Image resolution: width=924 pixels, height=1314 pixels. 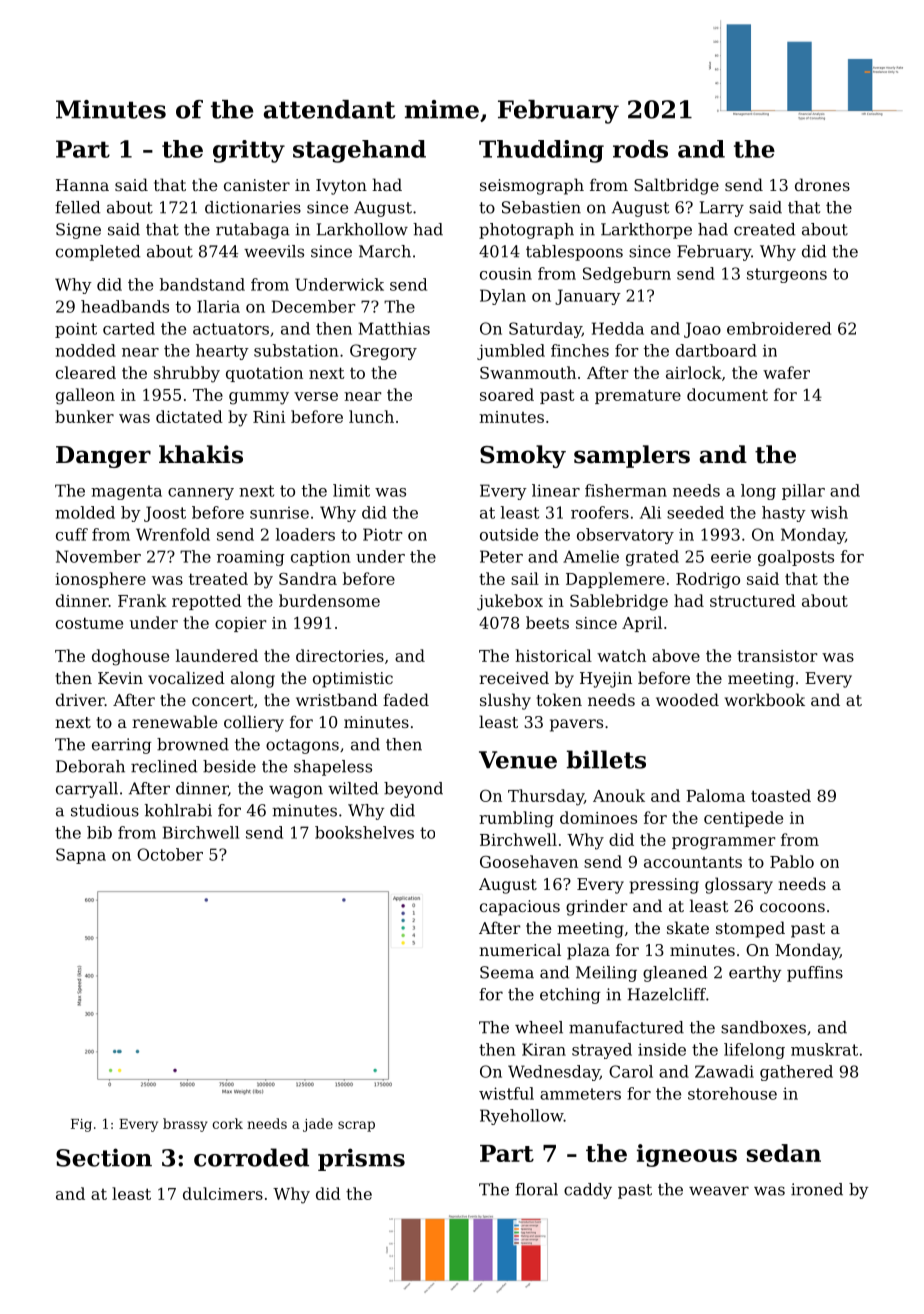 What do you see at coordinates (640, 149) in the screenshot?
I see `rods` at bounding box center [640, 149].
